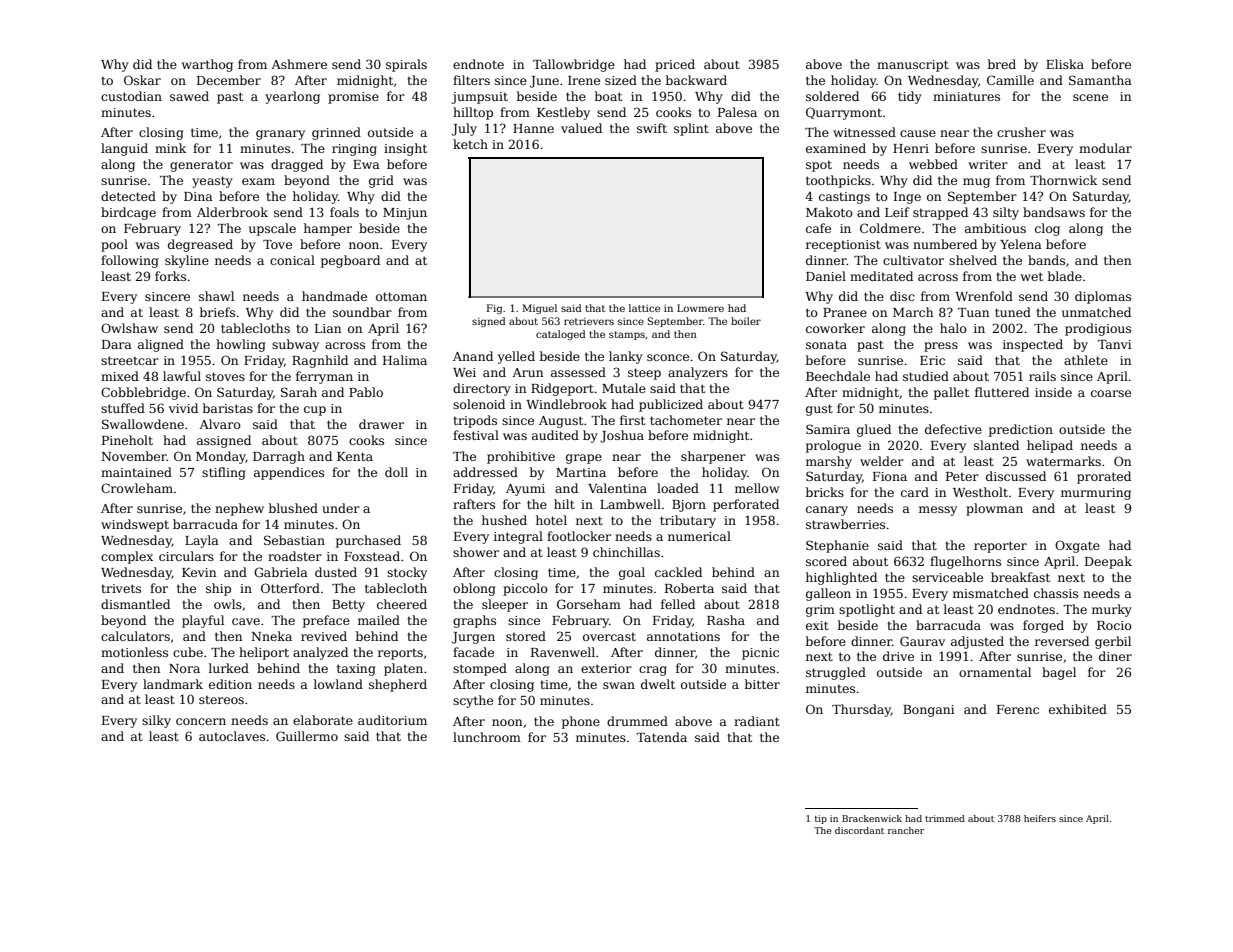  I want to click on ketch, so click(470, 144).
